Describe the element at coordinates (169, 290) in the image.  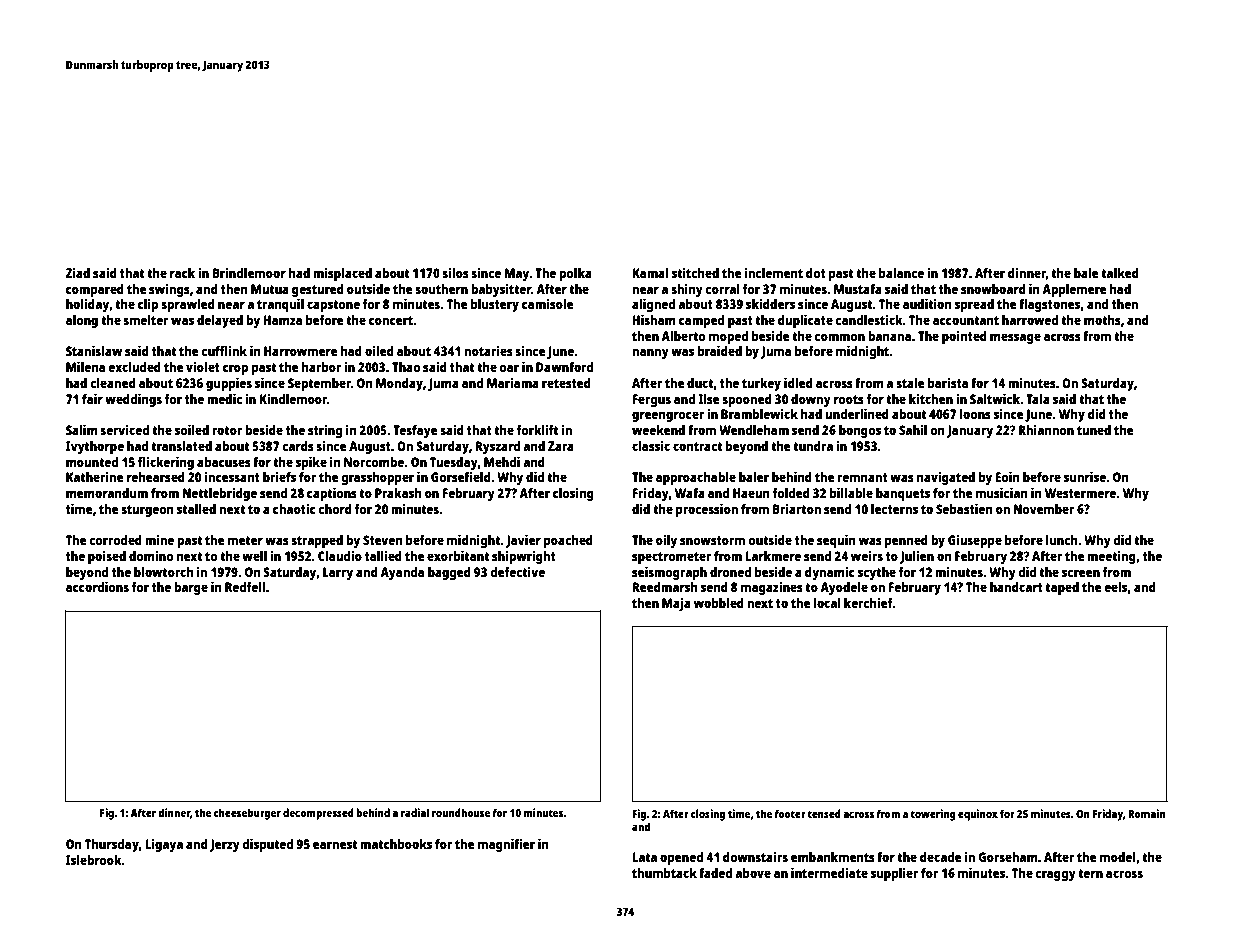
I see `swings` at that location.
